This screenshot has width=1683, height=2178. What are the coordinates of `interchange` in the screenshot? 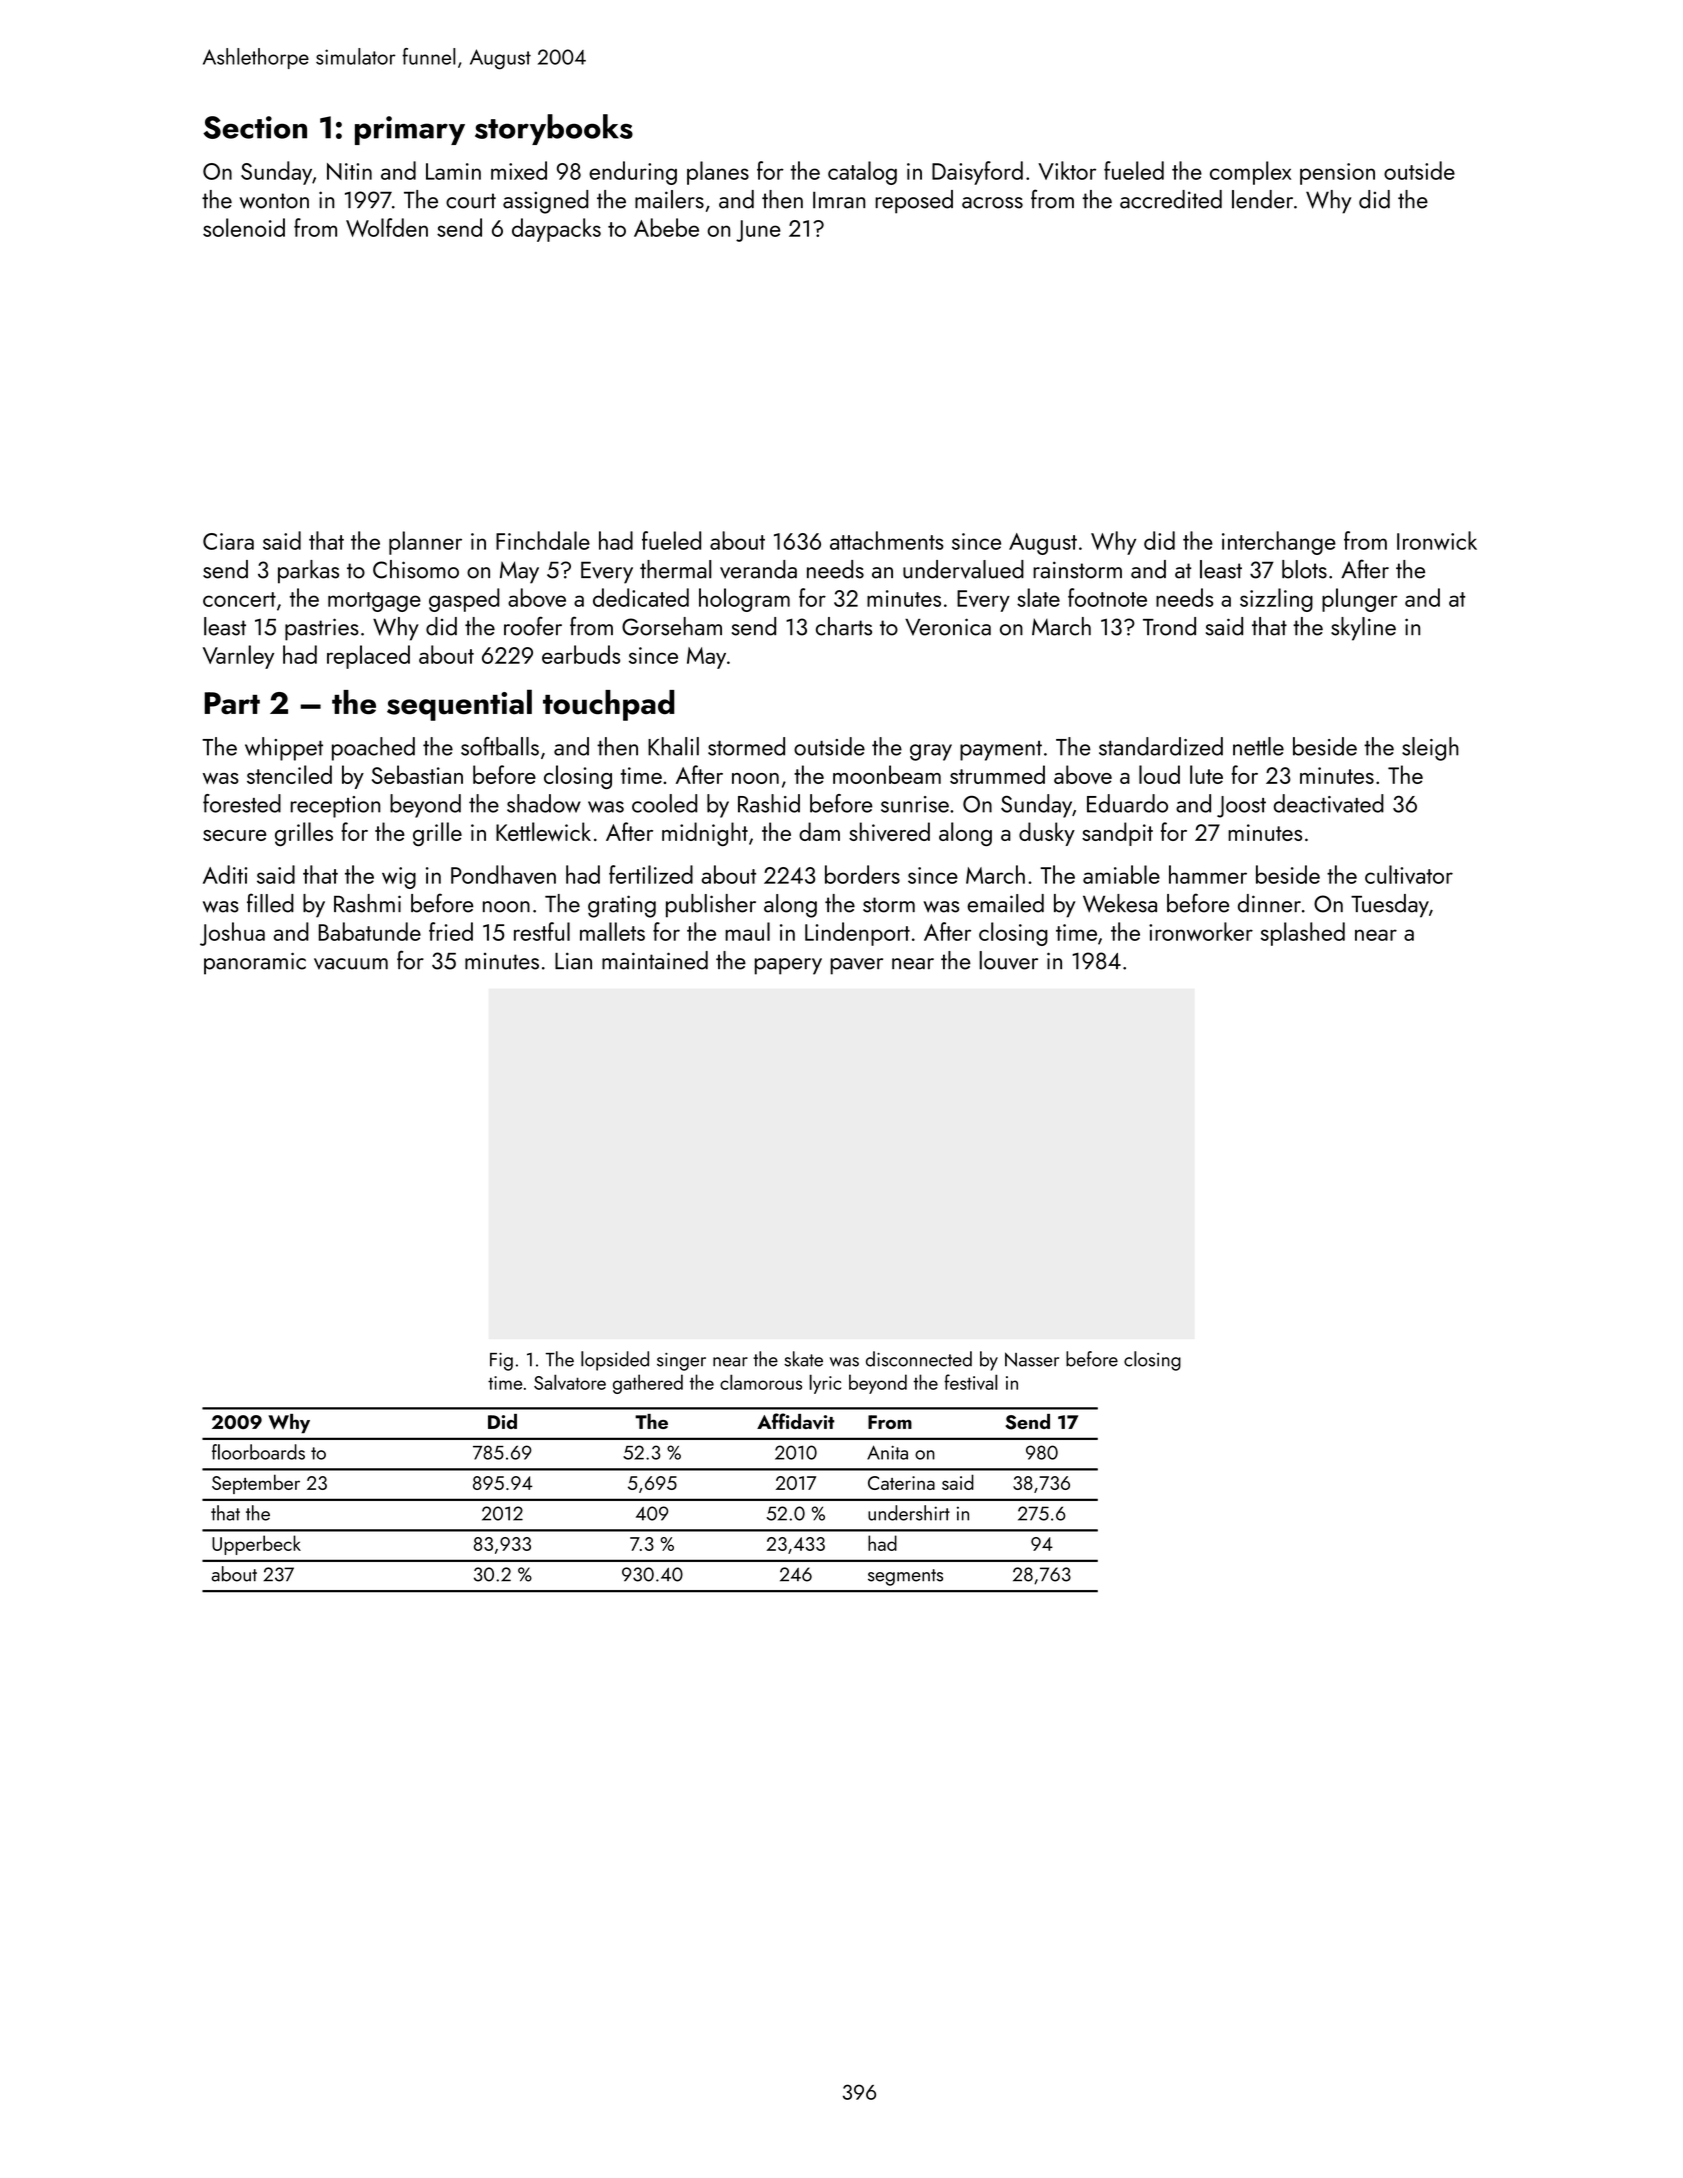 It's located at (1279, 543).
